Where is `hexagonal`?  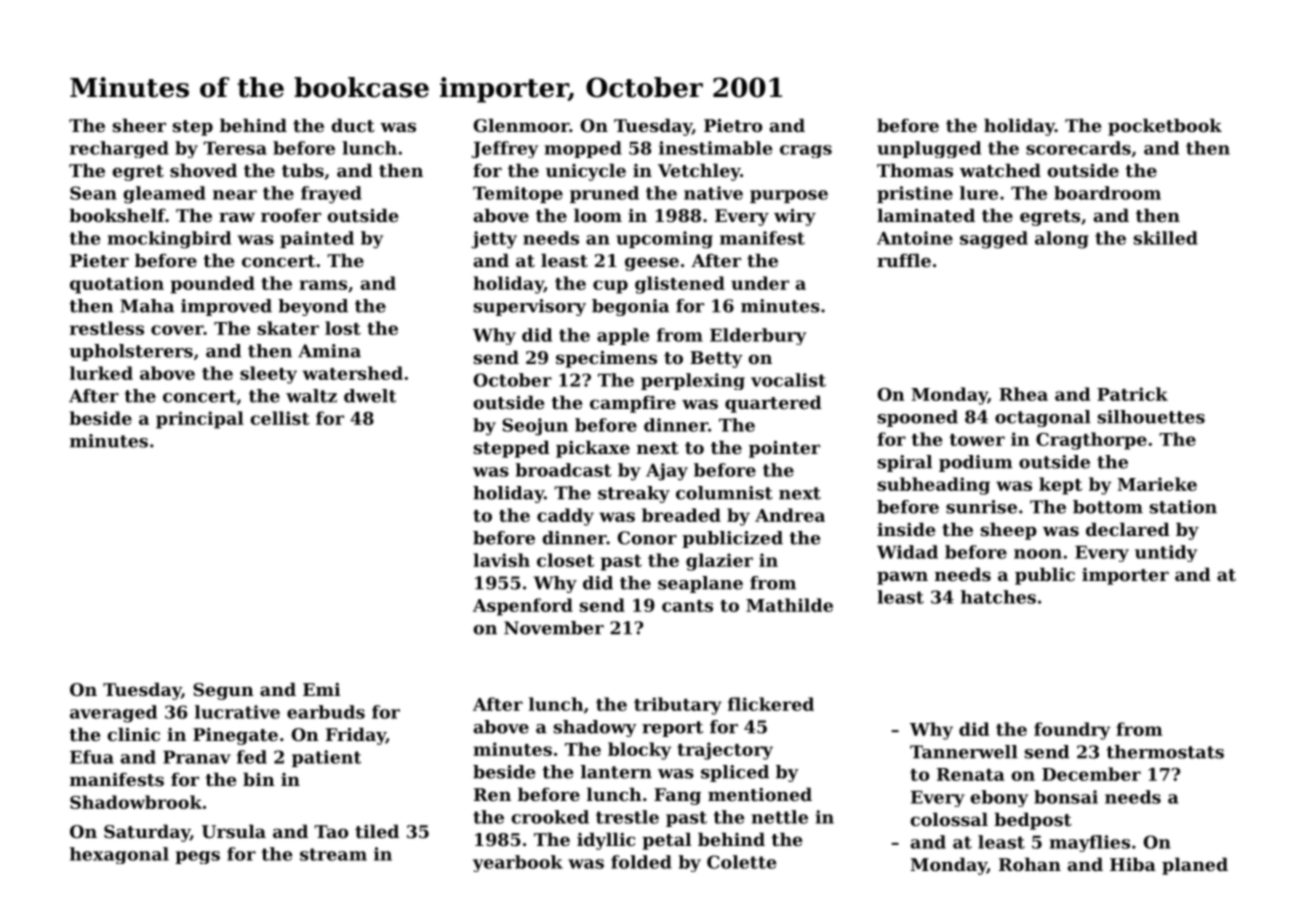 hexagonal is located at coordinates (119, 855).
